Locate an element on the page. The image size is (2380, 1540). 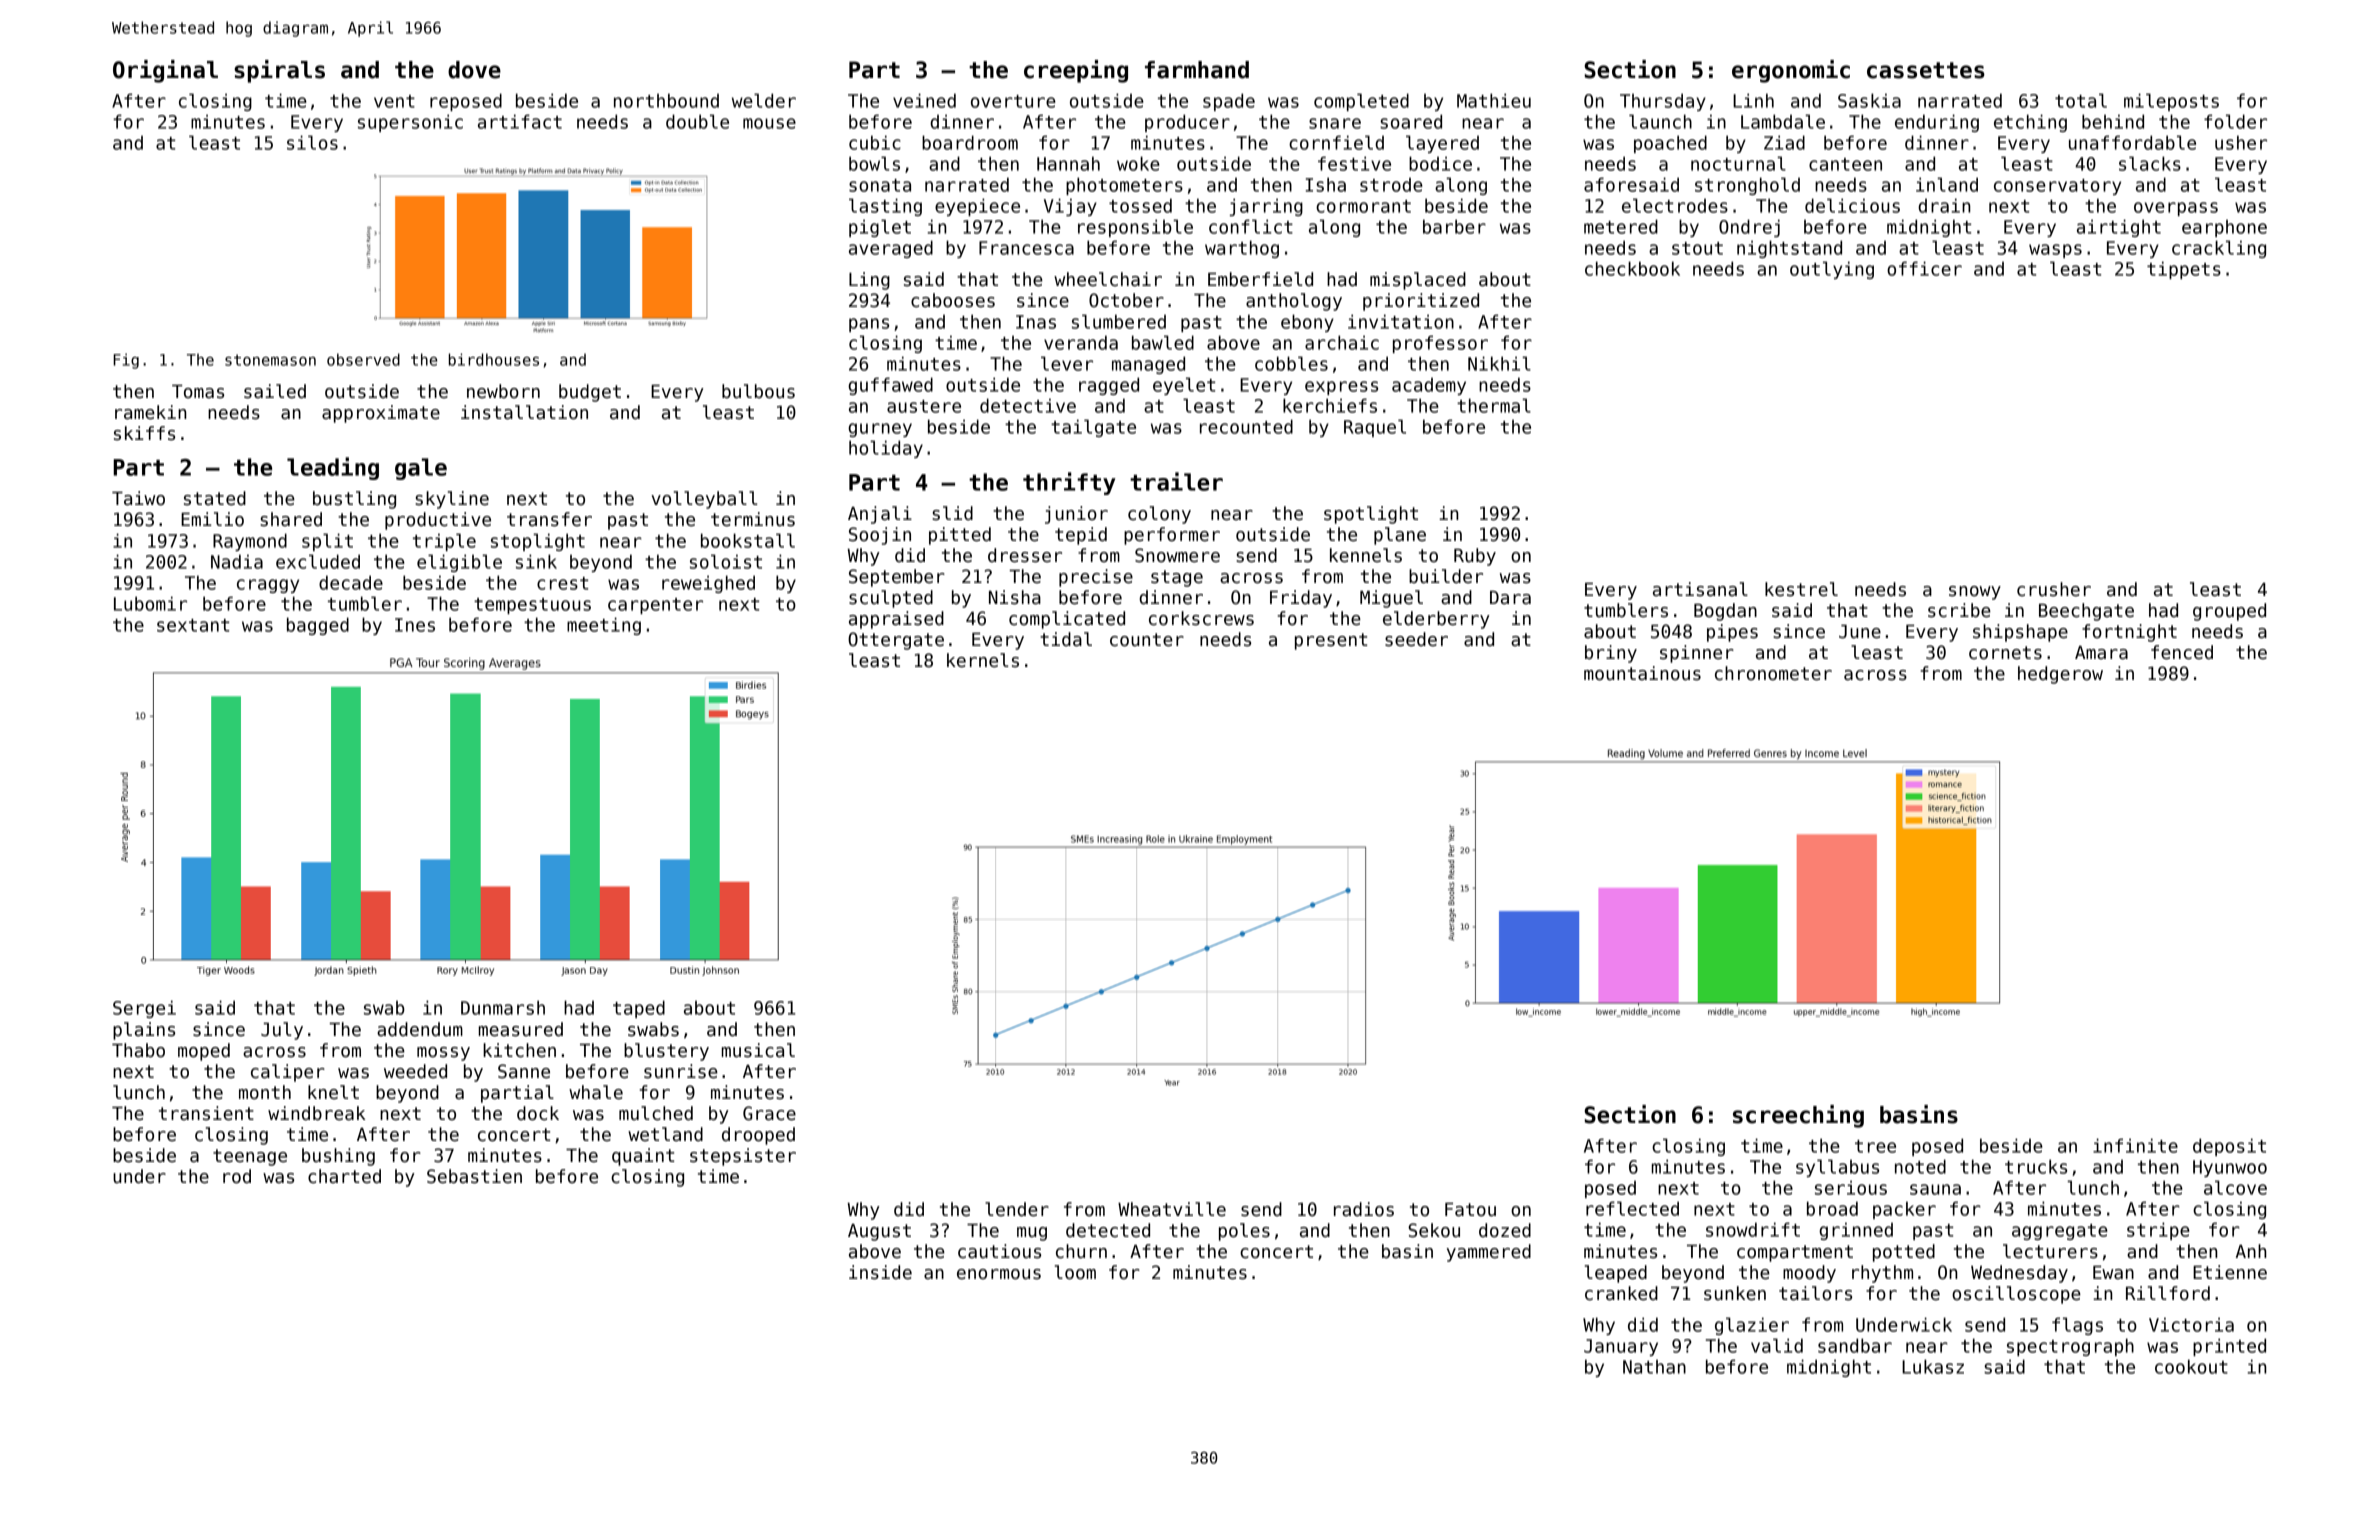
screeching is located at coordinates (1798, 1116).
